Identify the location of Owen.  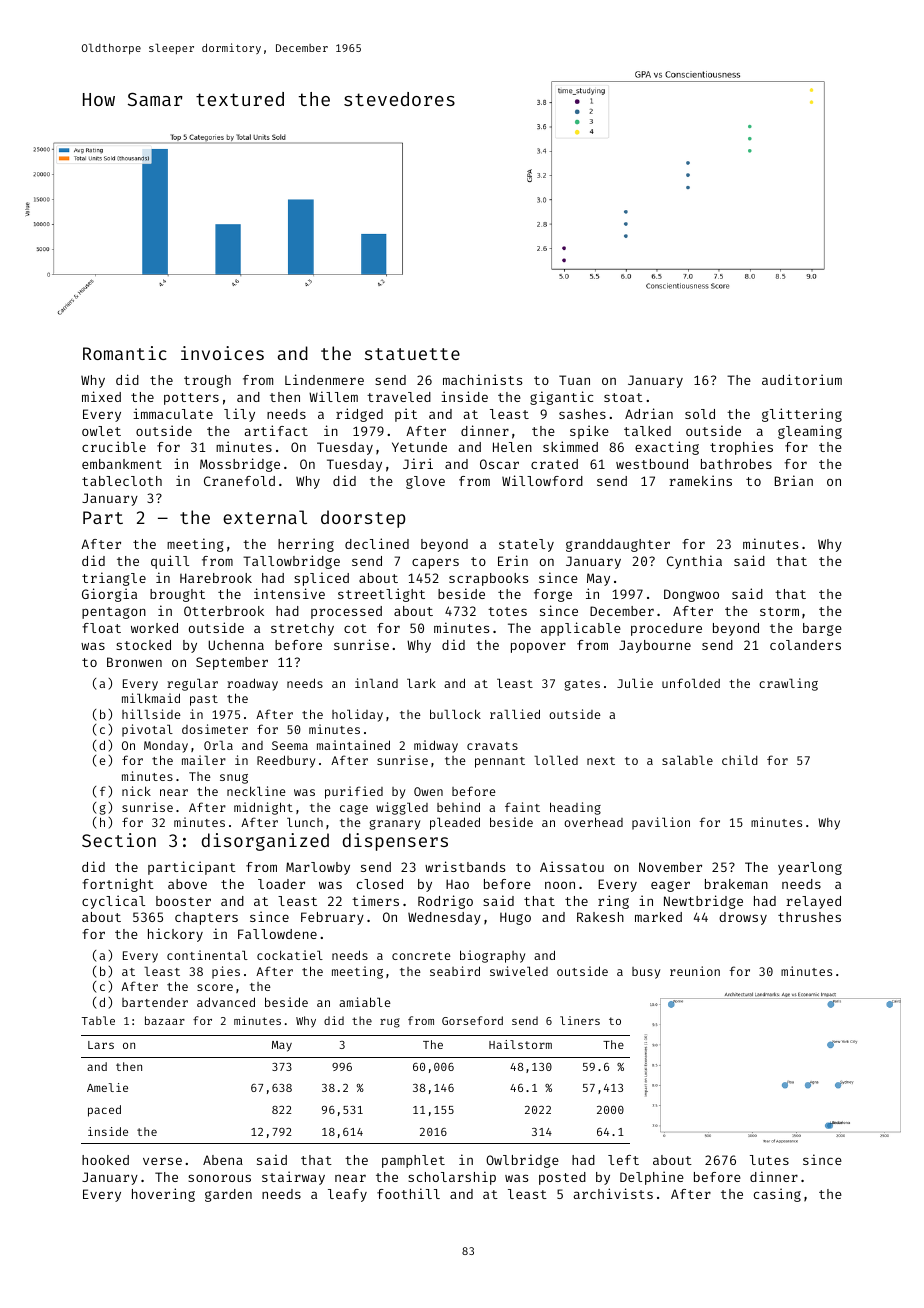
(428, 791).
